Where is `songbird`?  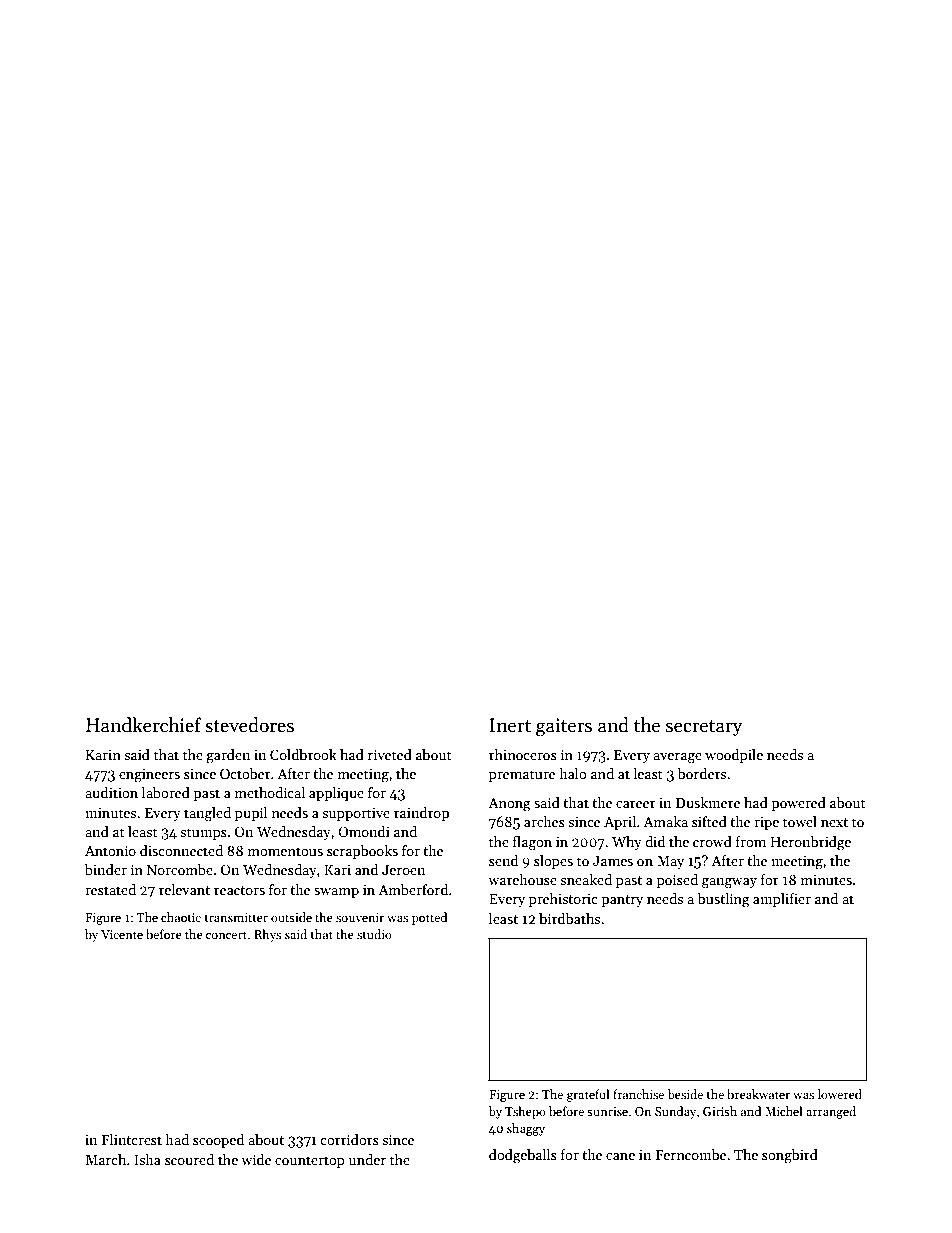
songbird is located at coordinates (790, 1156).
